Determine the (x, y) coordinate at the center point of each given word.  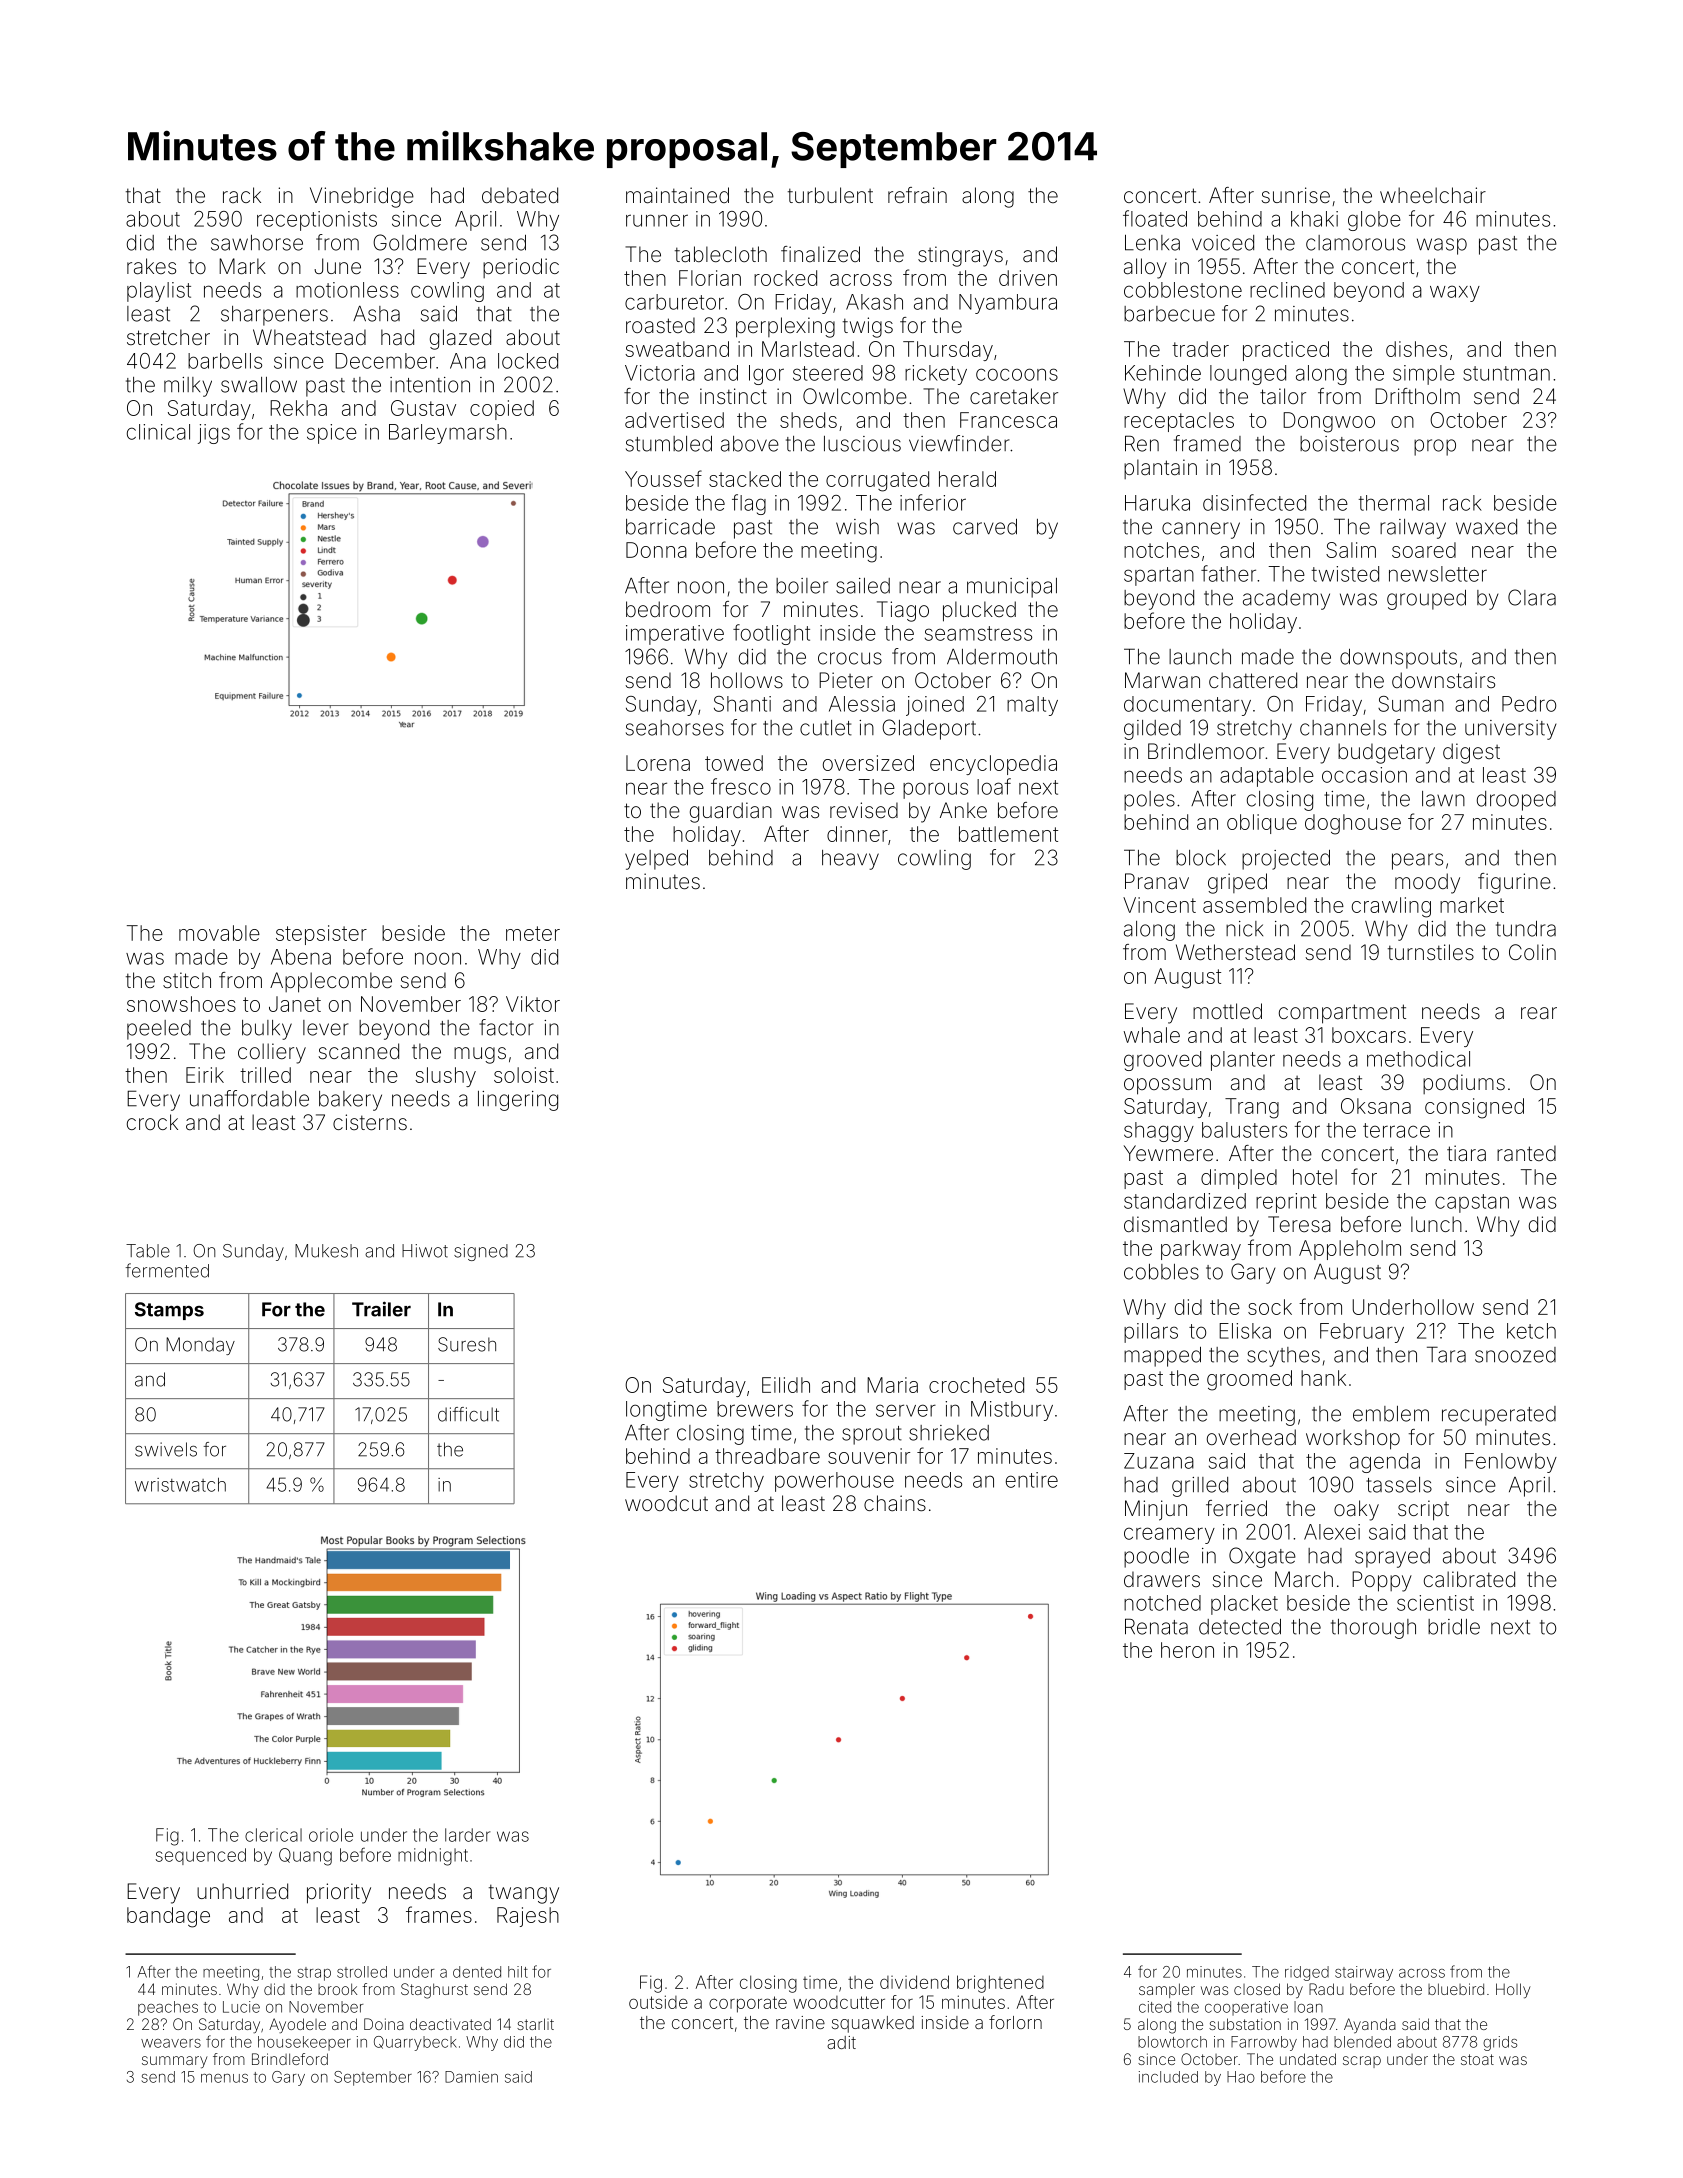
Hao (1241, 2077)
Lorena (658, 763)
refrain (917, 195)
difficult (468, 1414)
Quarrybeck (415, 2043)
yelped (656, 860)
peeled (159, 1030)
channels (1343, 728)
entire (1032, 1480)
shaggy (1159, 1132)
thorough (1373, 1629)
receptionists (317, 221)
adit (841, 2042)
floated (1155, 218)
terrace (1396, 1130)
